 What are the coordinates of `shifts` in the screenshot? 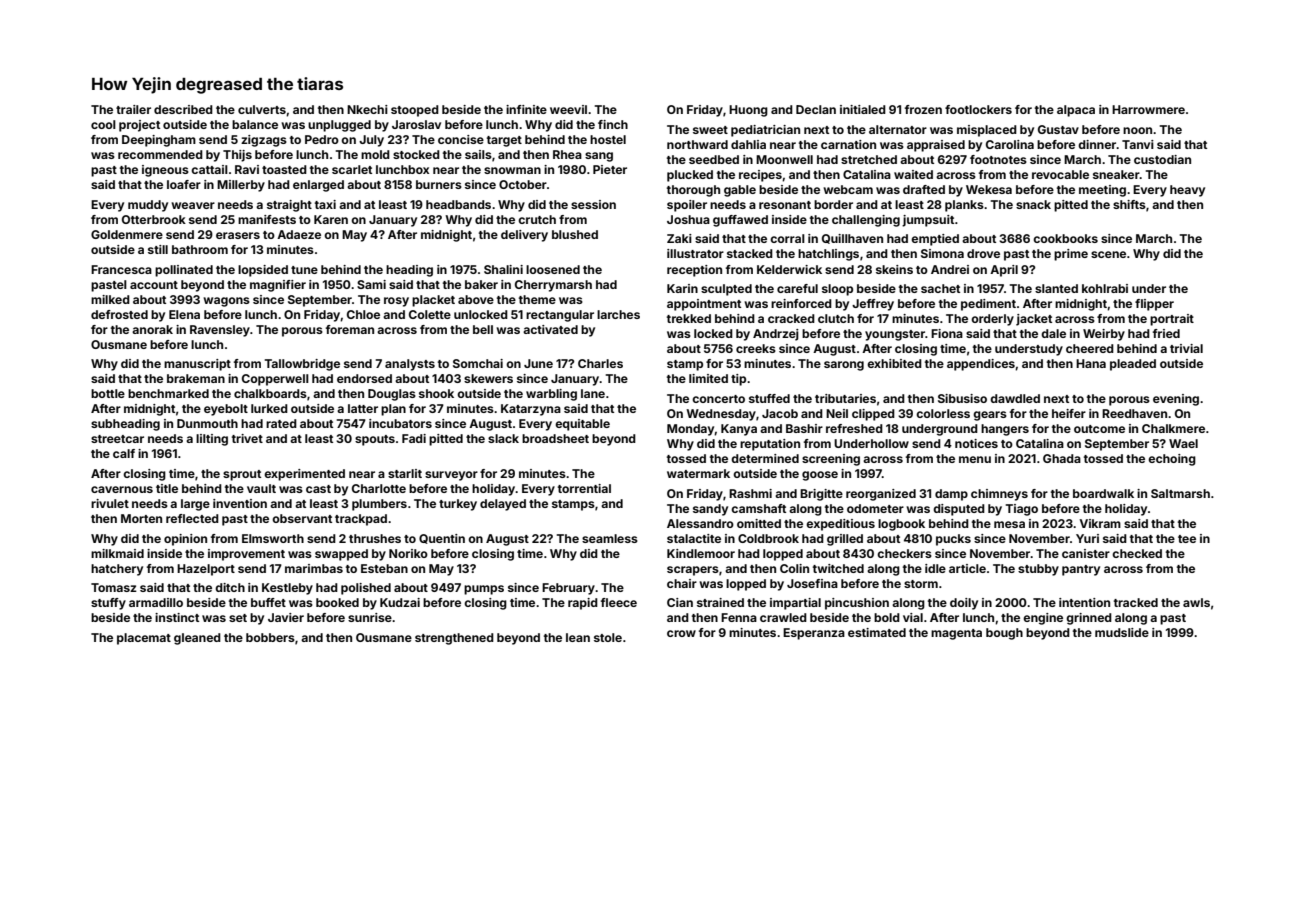 It's located at (1129, 204).
